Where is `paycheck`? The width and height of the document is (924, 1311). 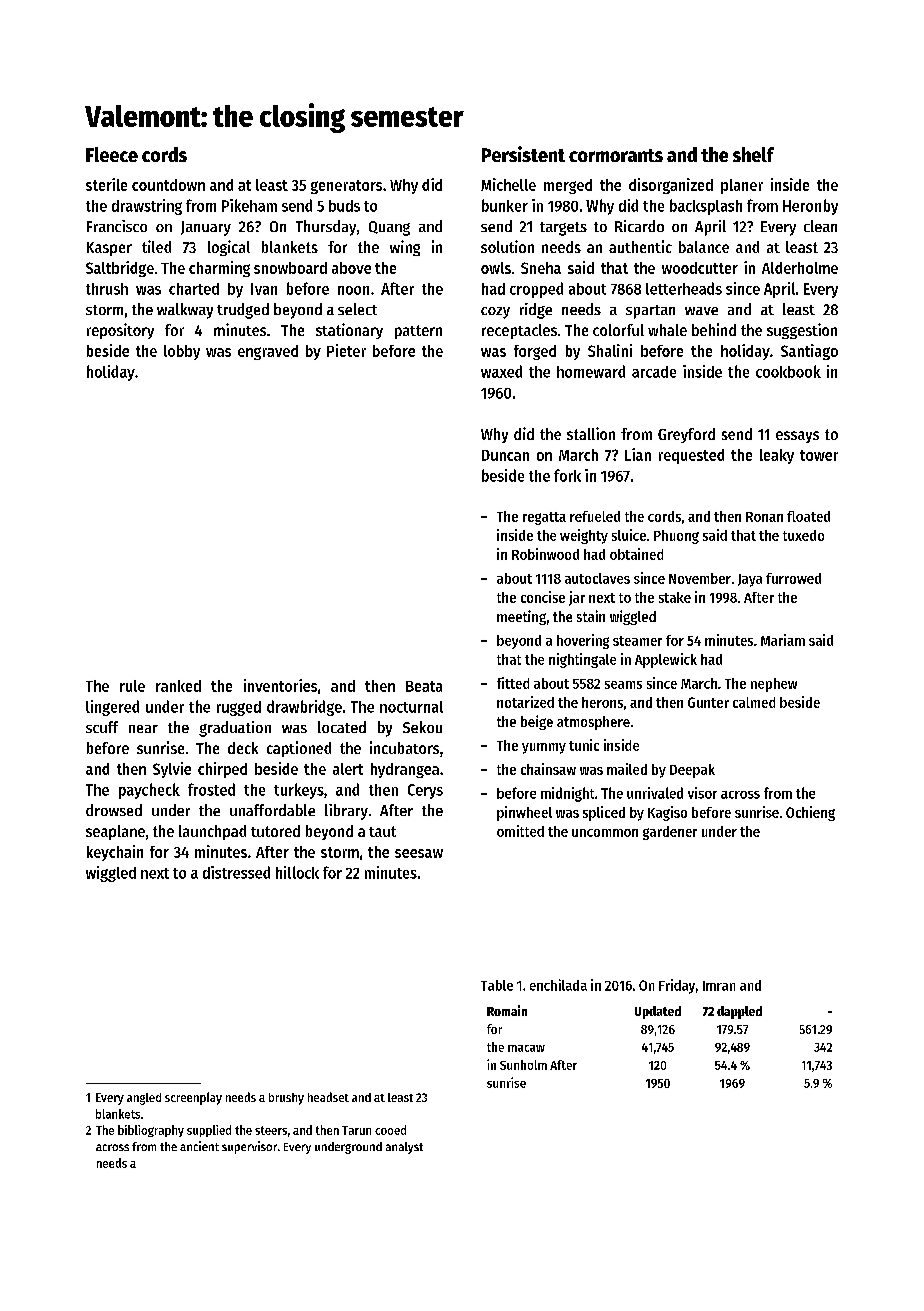 paycheck is located at coordinates (149, 791).
